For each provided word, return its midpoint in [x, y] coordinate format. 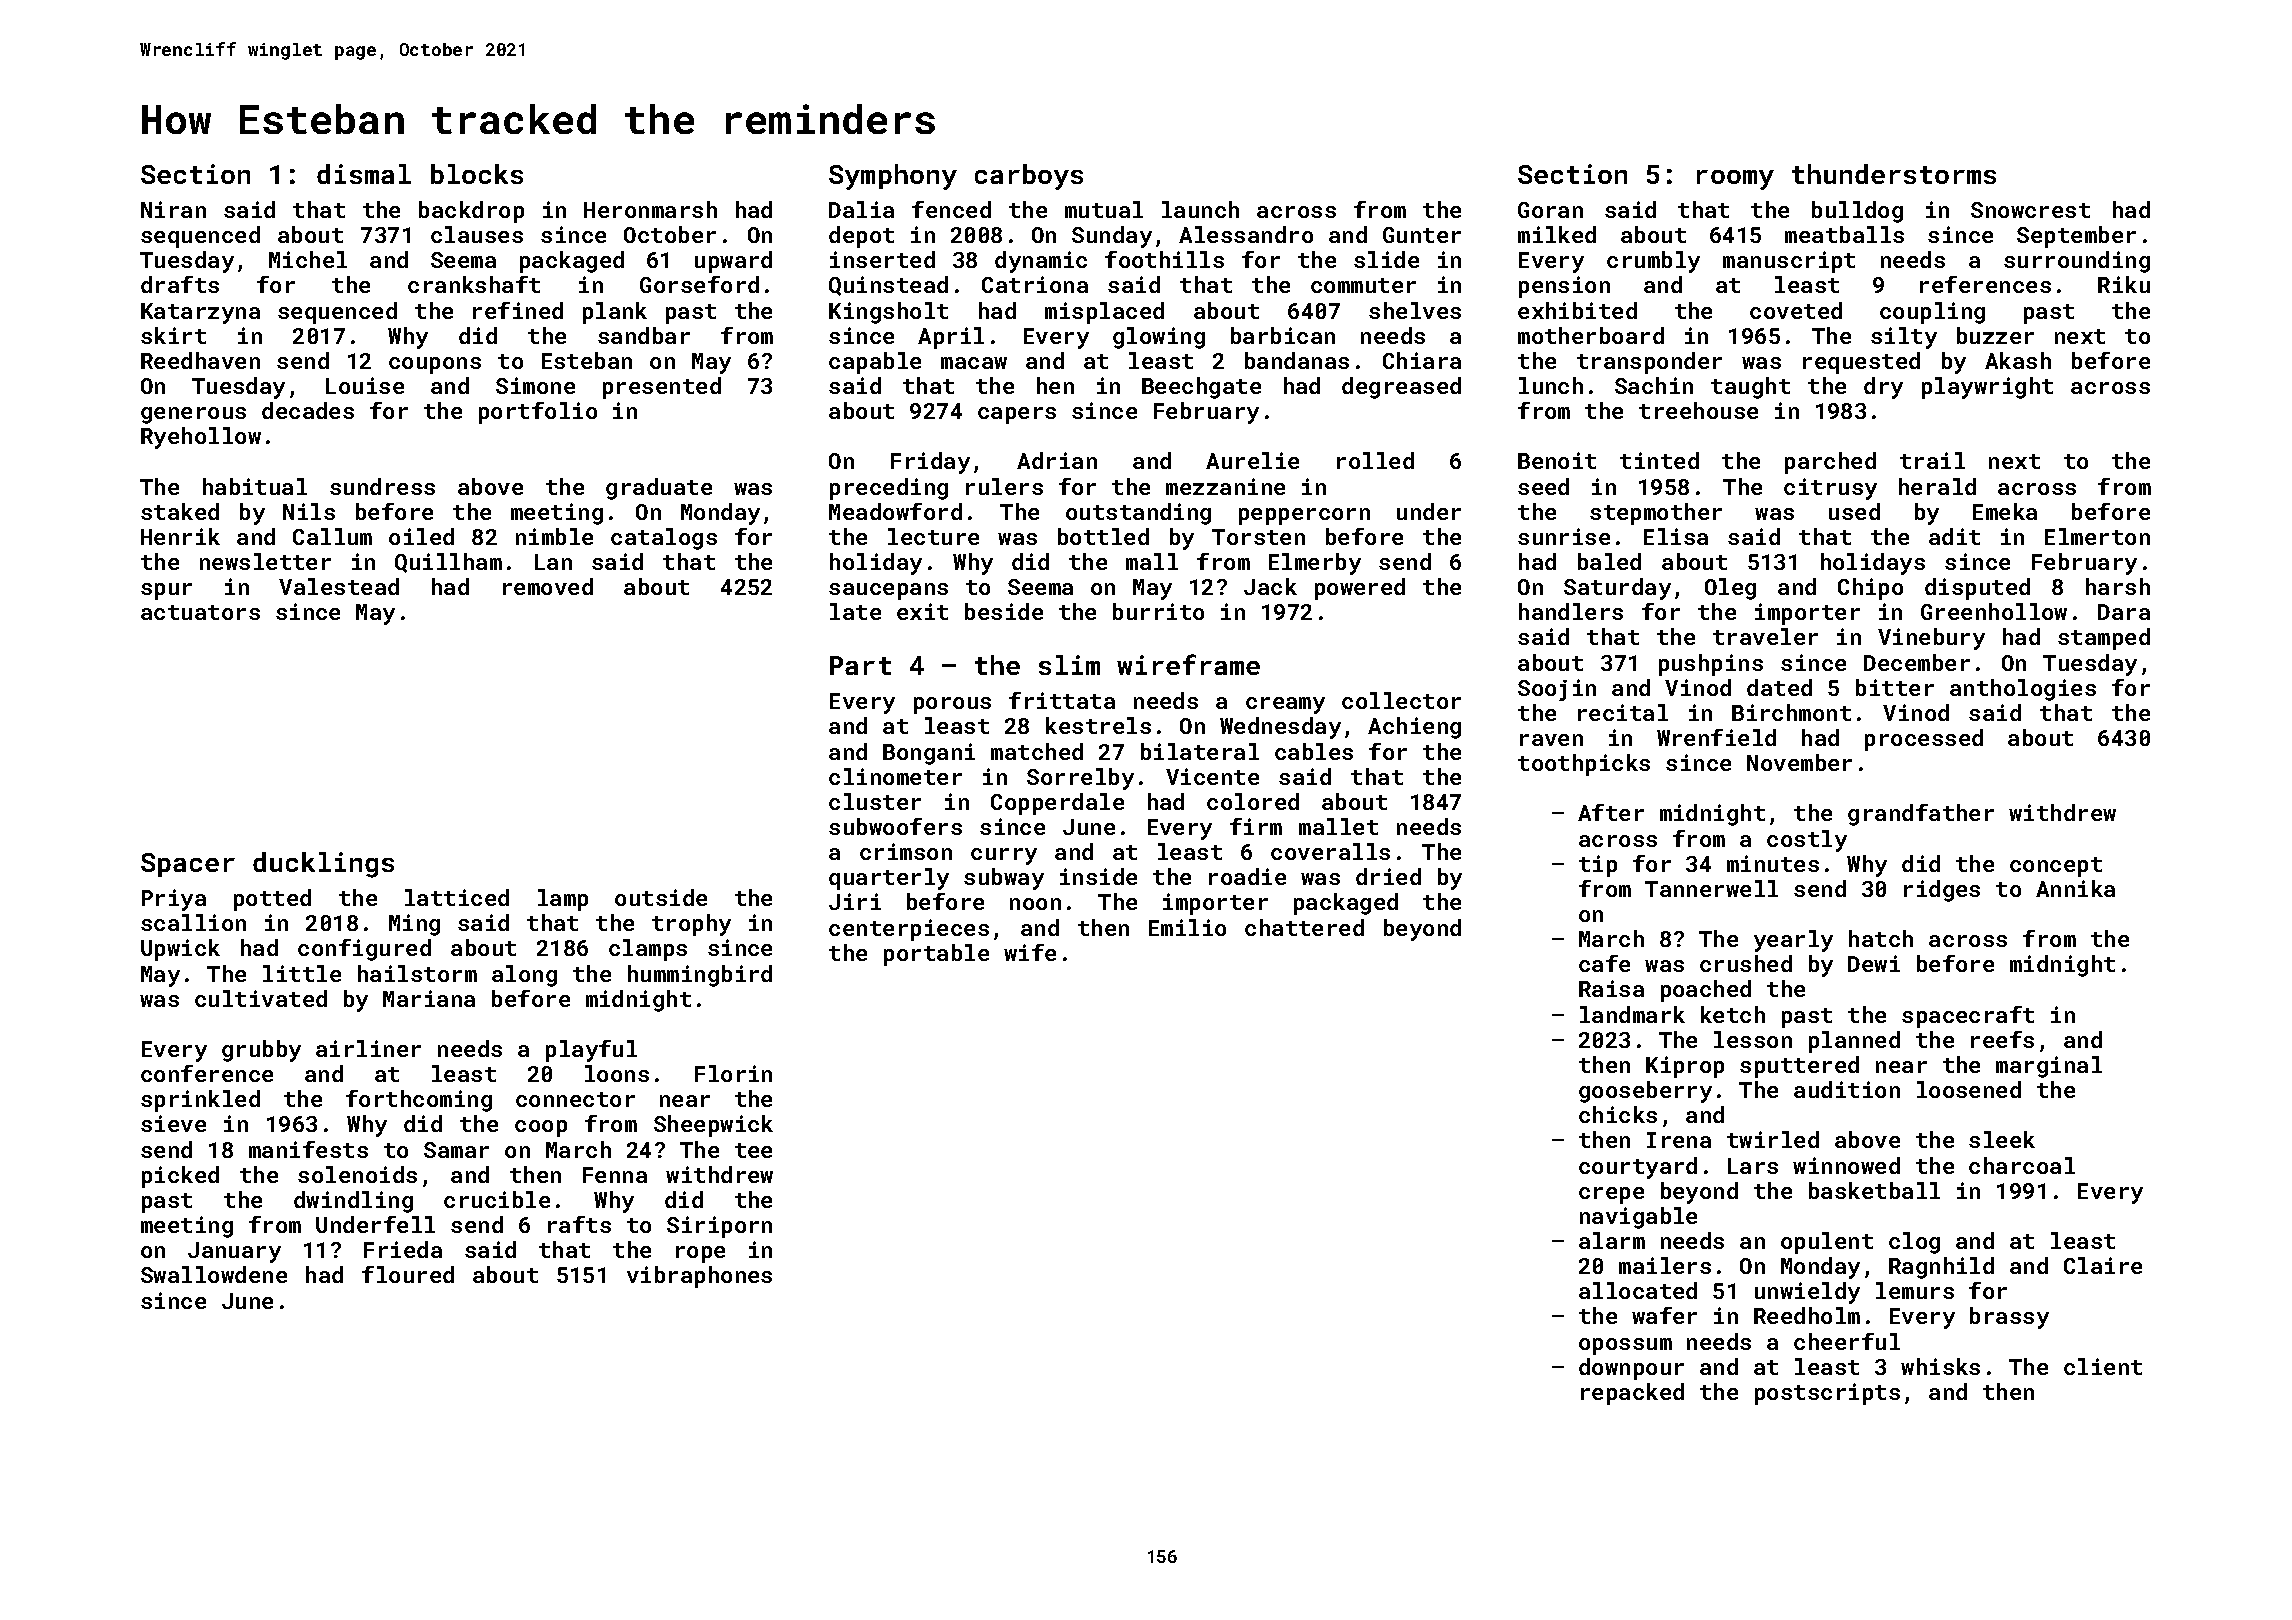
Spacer [188, 865]
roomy [1735, 180]
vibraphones [699, 1277]
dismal [364, 174]
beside [1004, 611]
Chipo [1870, 589]
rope [700, 1254]
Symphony [893, 177]
